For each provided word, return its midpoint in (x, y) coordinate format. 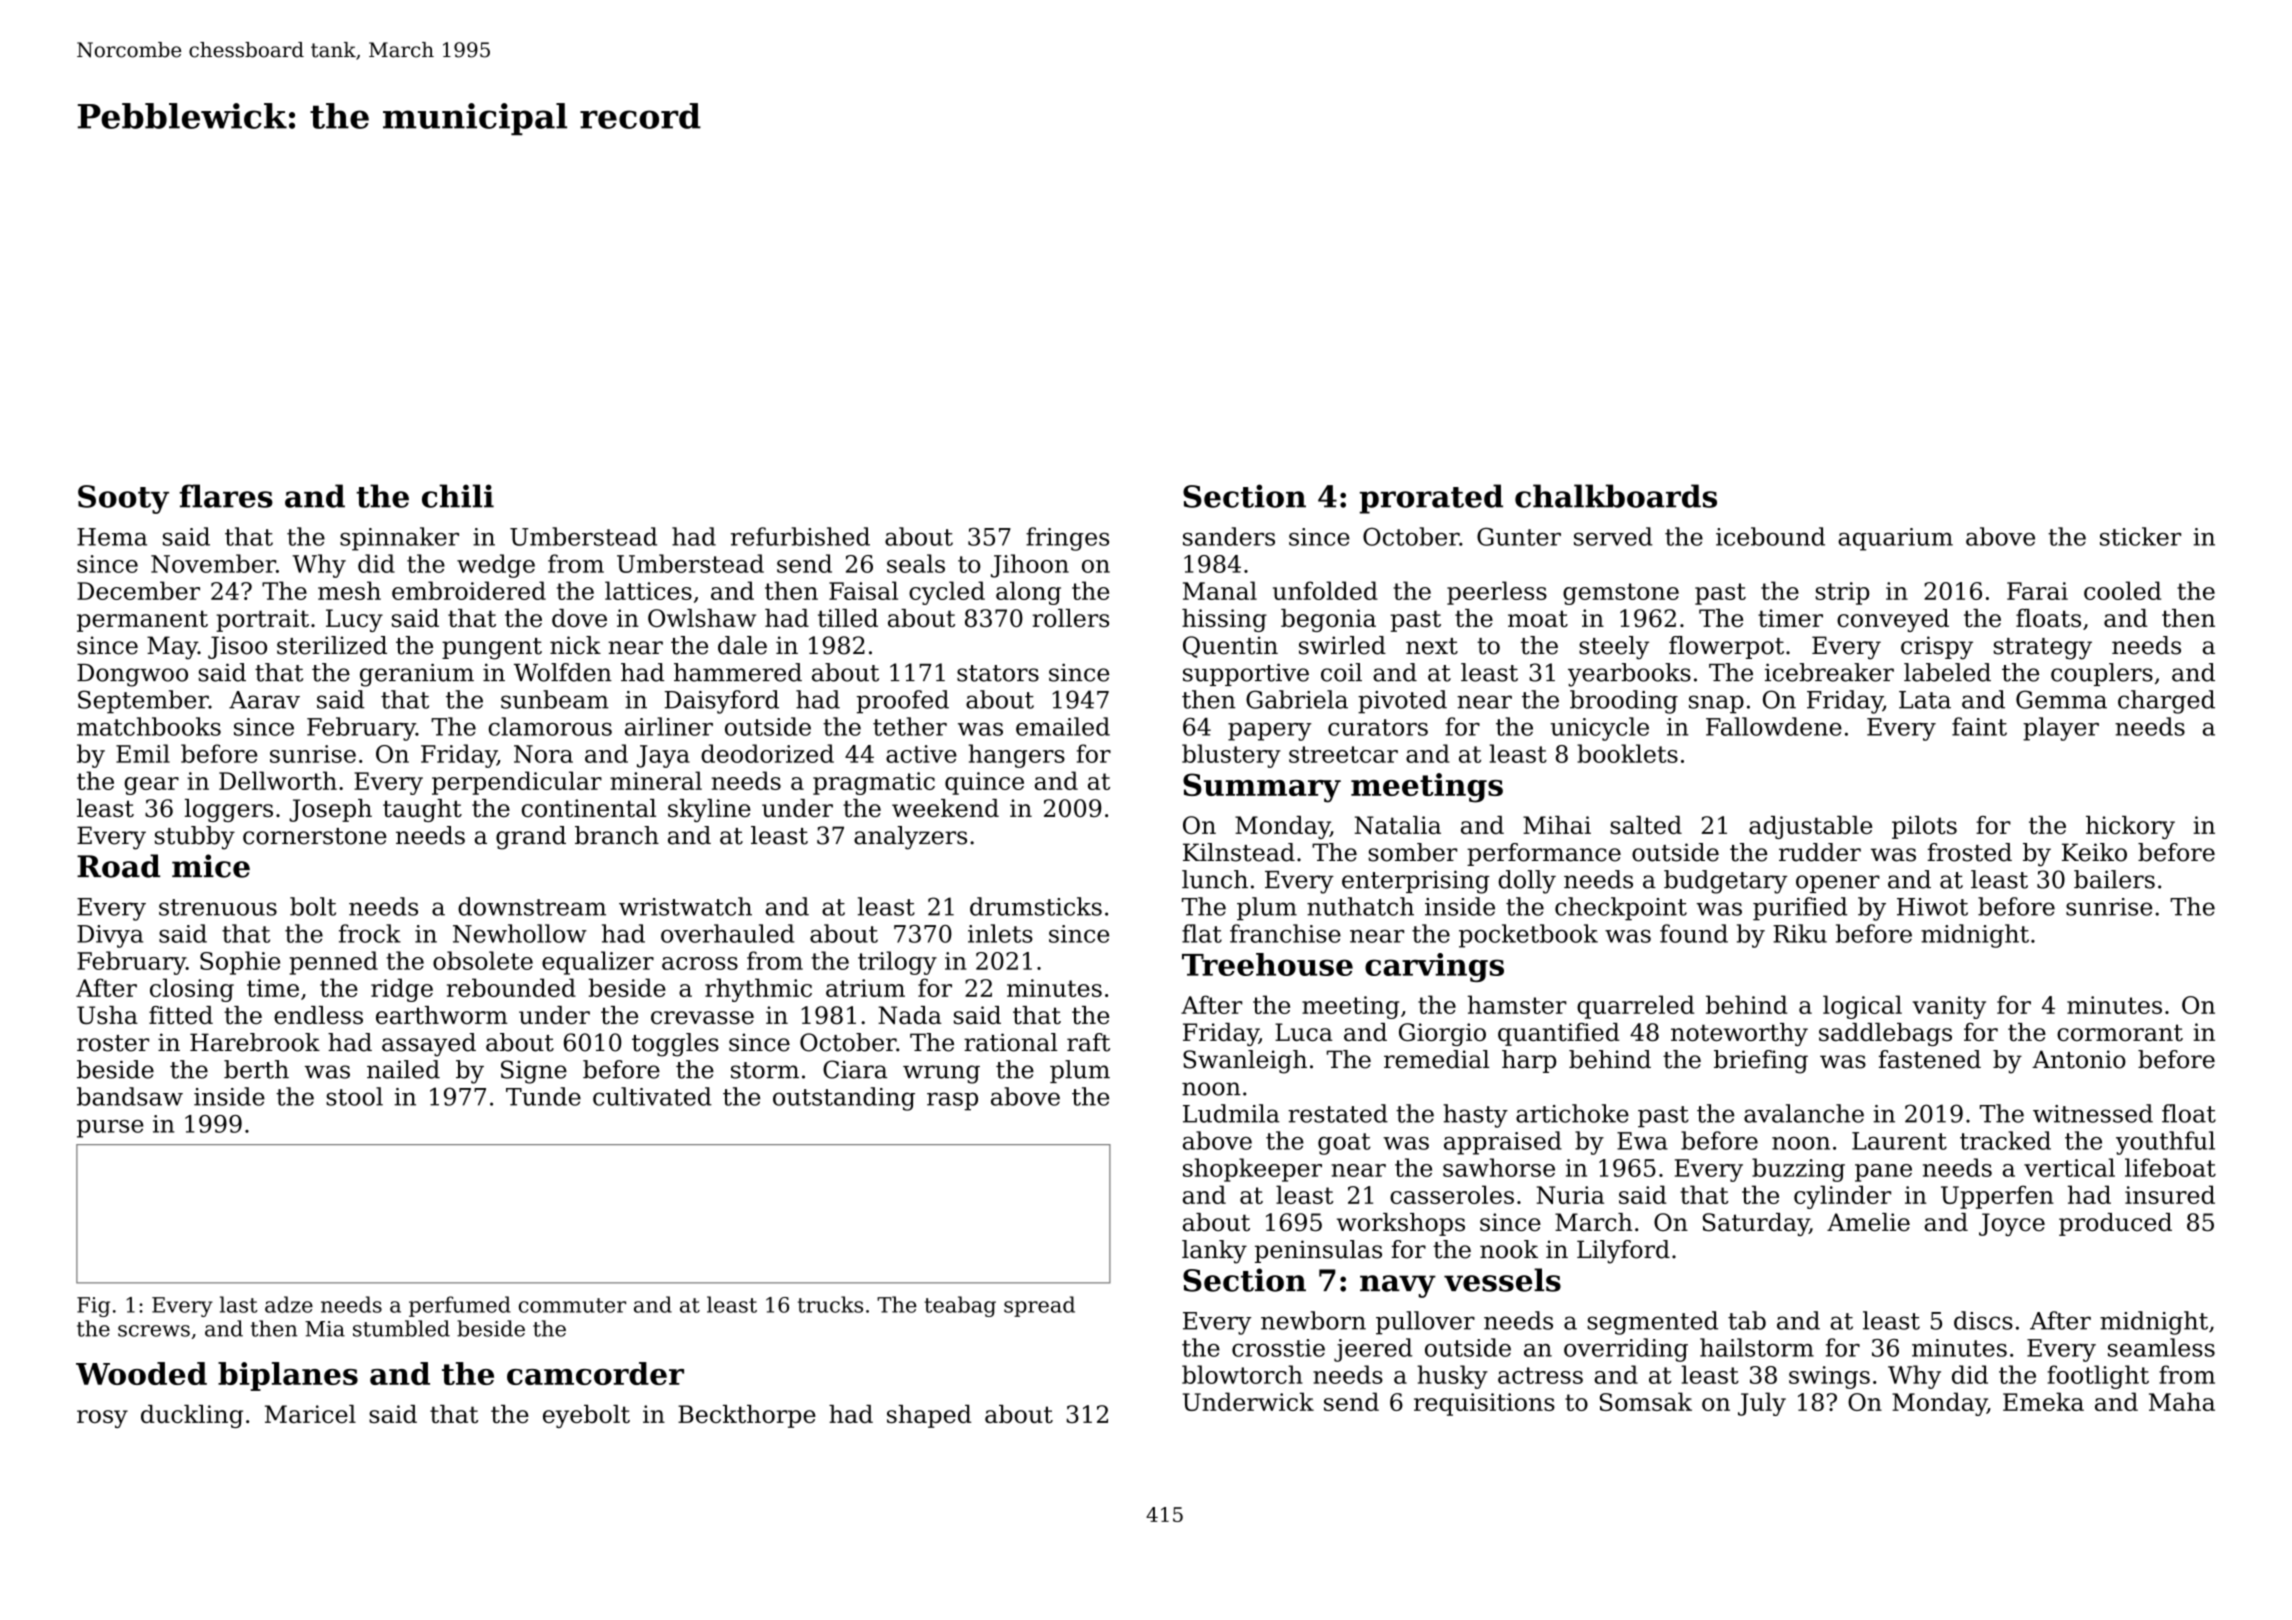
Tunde (543, 1096)
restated (1338, 1113)
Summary (1262, 788)
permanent (142, 621)
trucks (830, 1304)
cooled (2122, 590)
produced (2115, 1224)
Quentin (1230, 647)
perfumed (460, 1306)
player (2061, 729)
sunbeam (555, 699)
